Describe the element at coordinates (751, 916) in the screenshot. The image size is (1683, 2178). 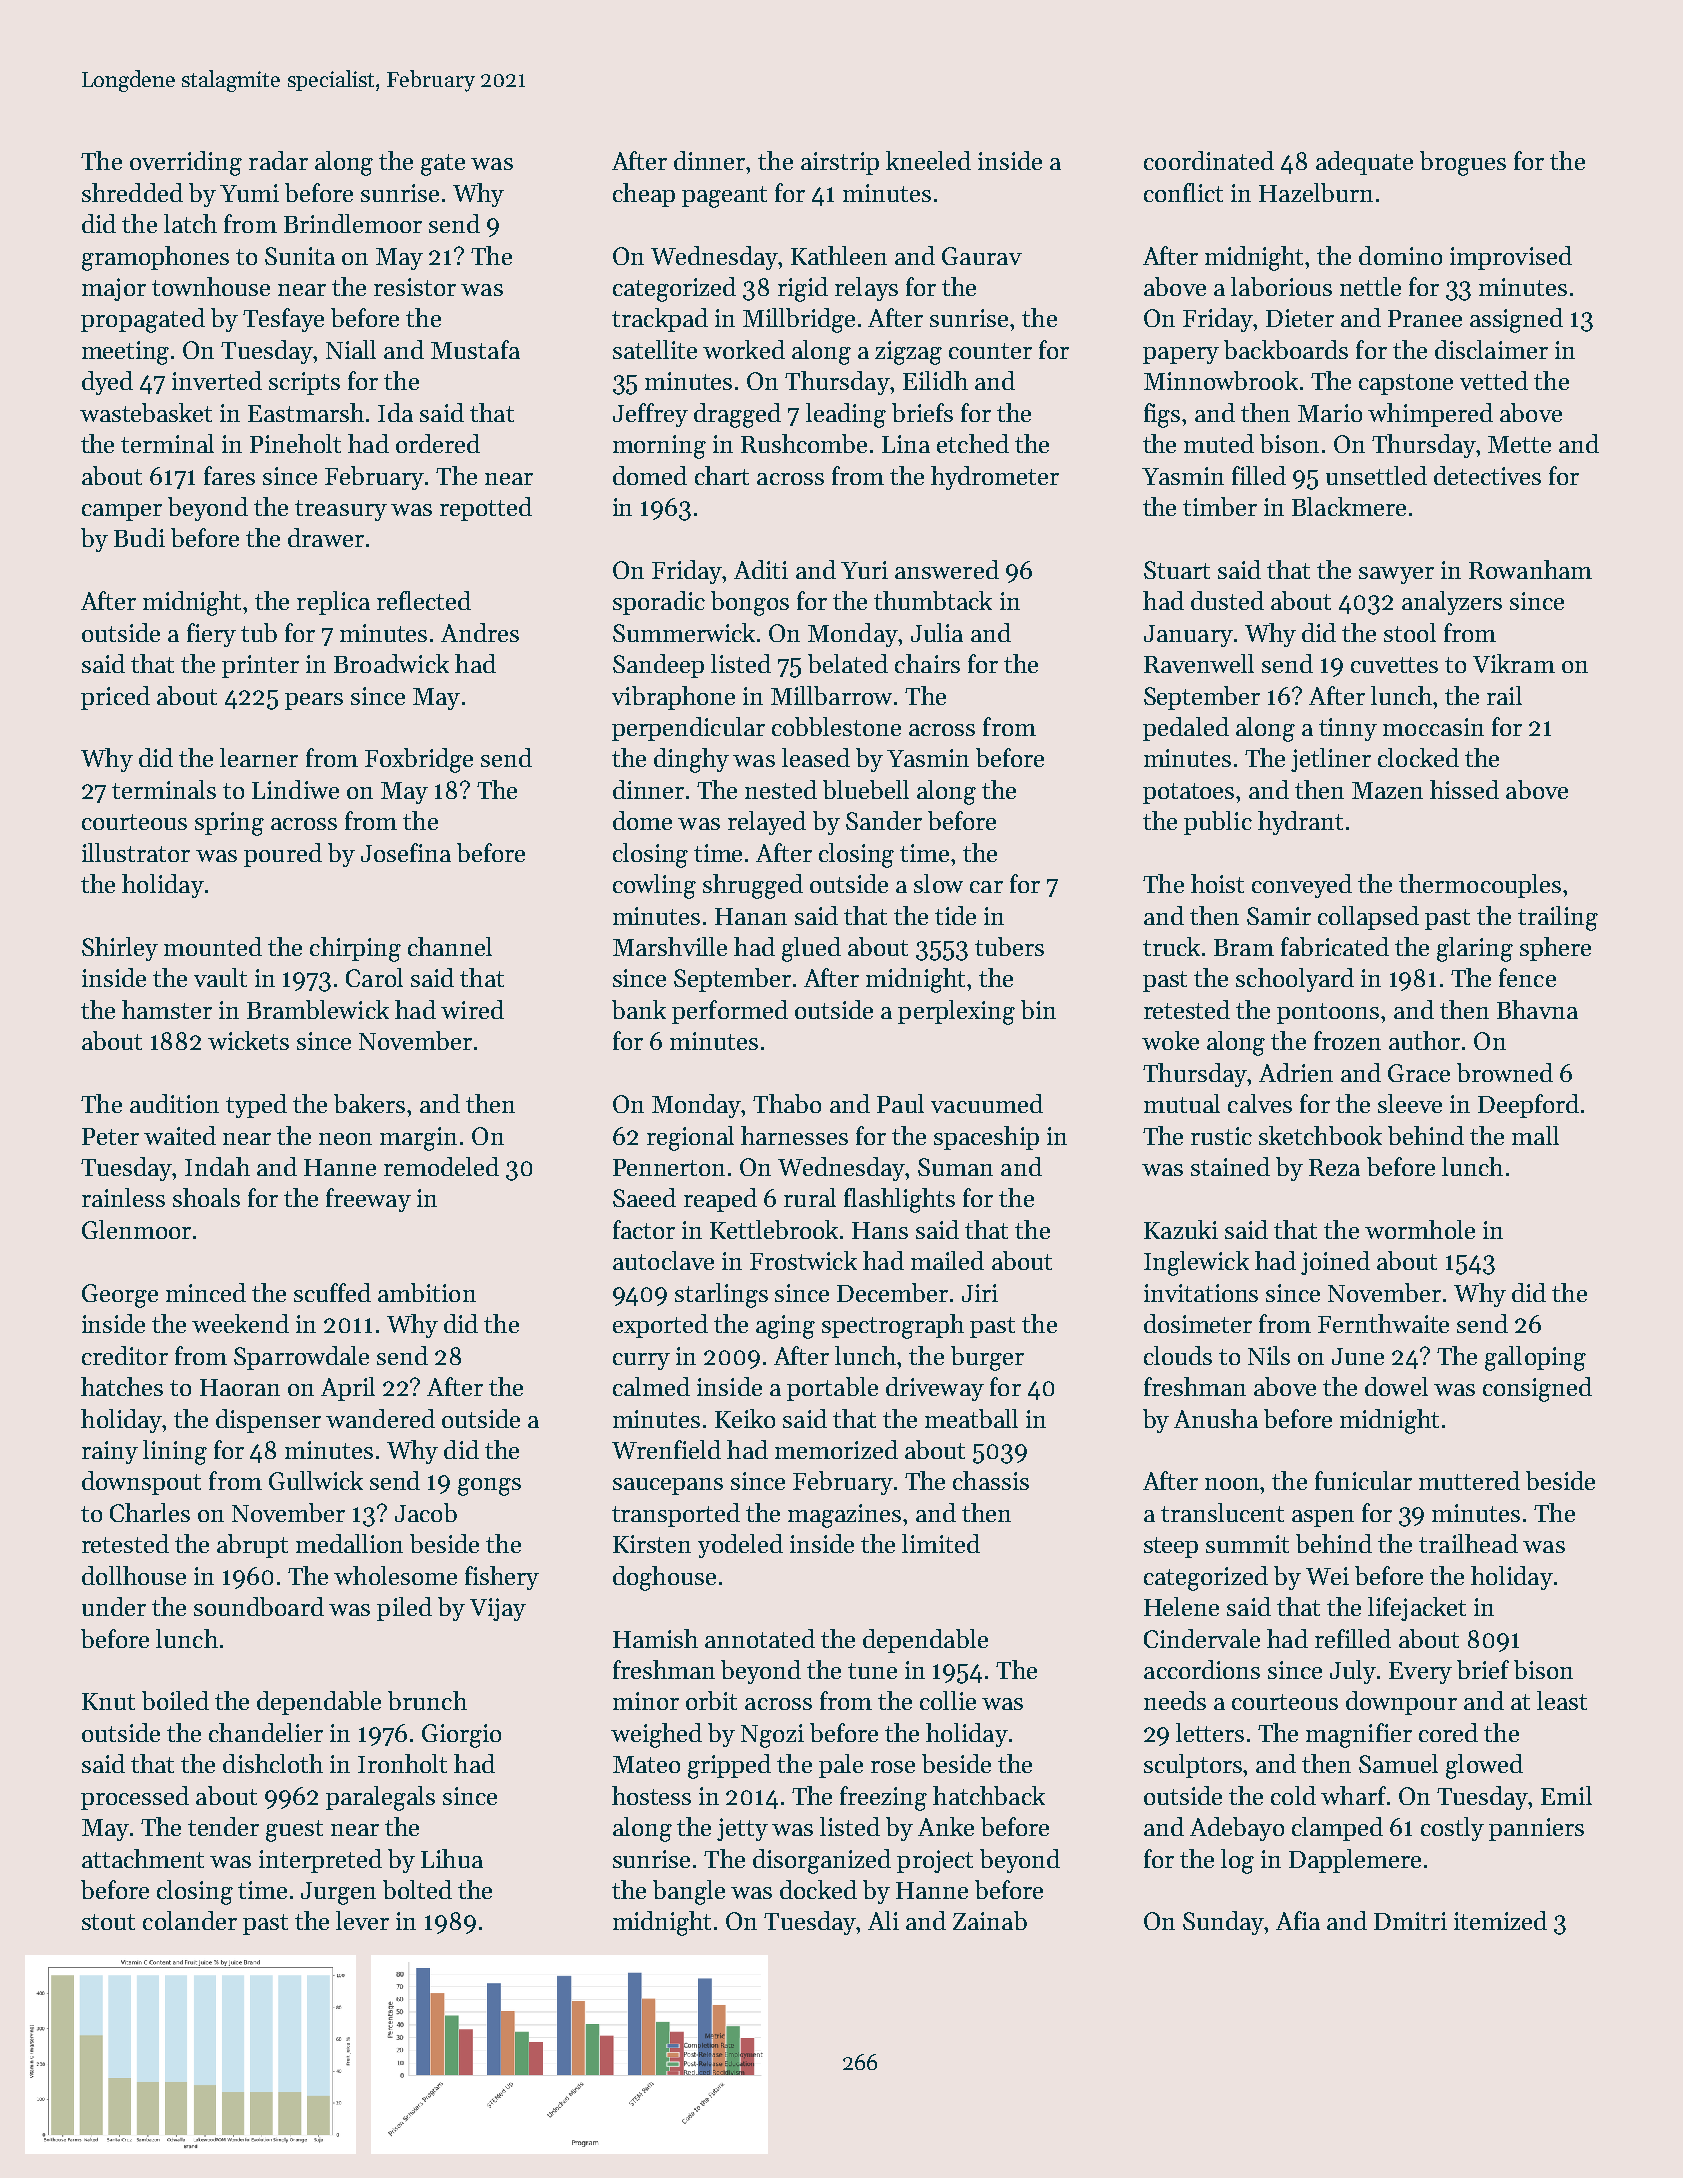
I see `Hanan` at that location.
